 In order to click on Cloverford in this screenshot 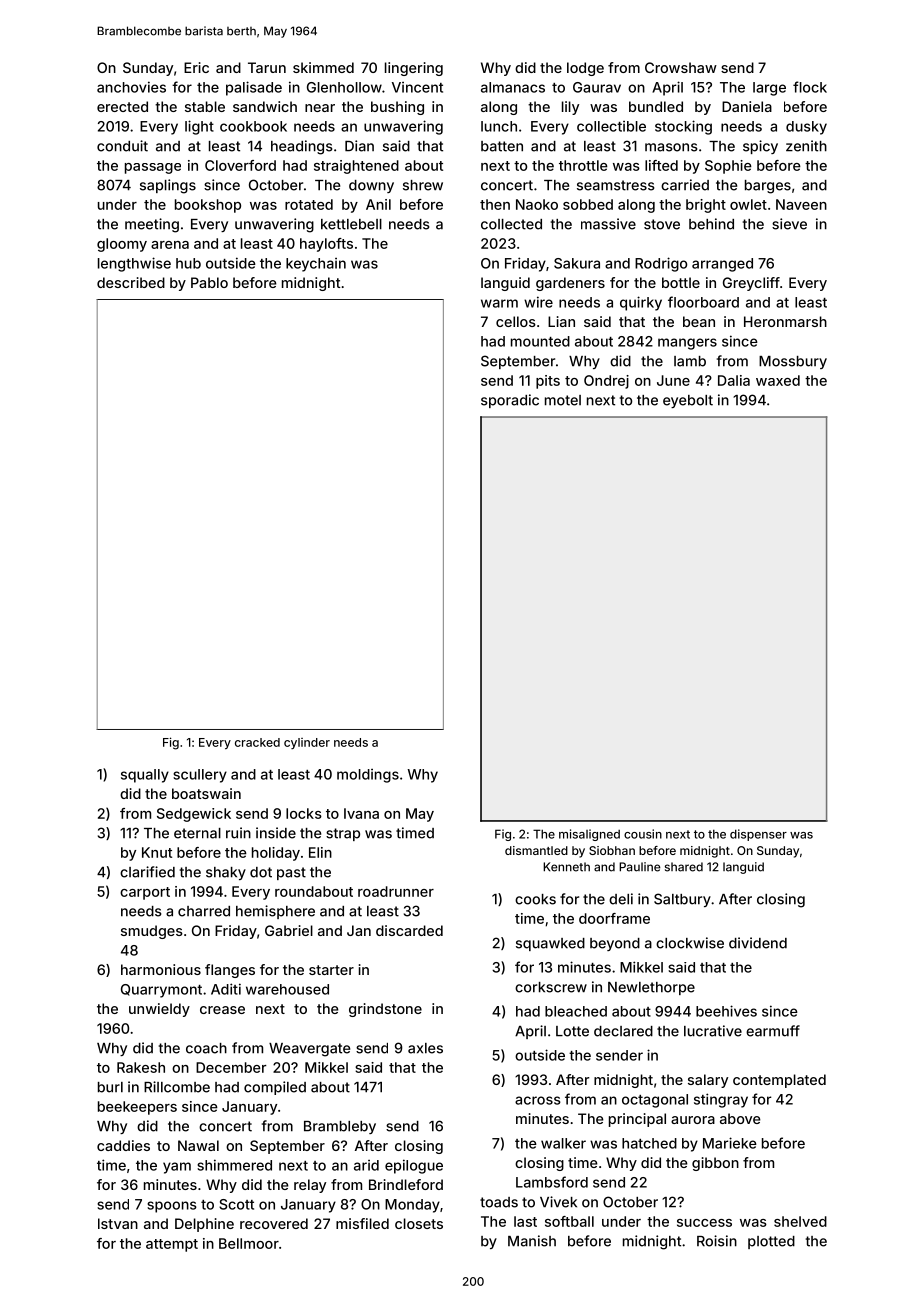, I will do `click(240, 165)`.
